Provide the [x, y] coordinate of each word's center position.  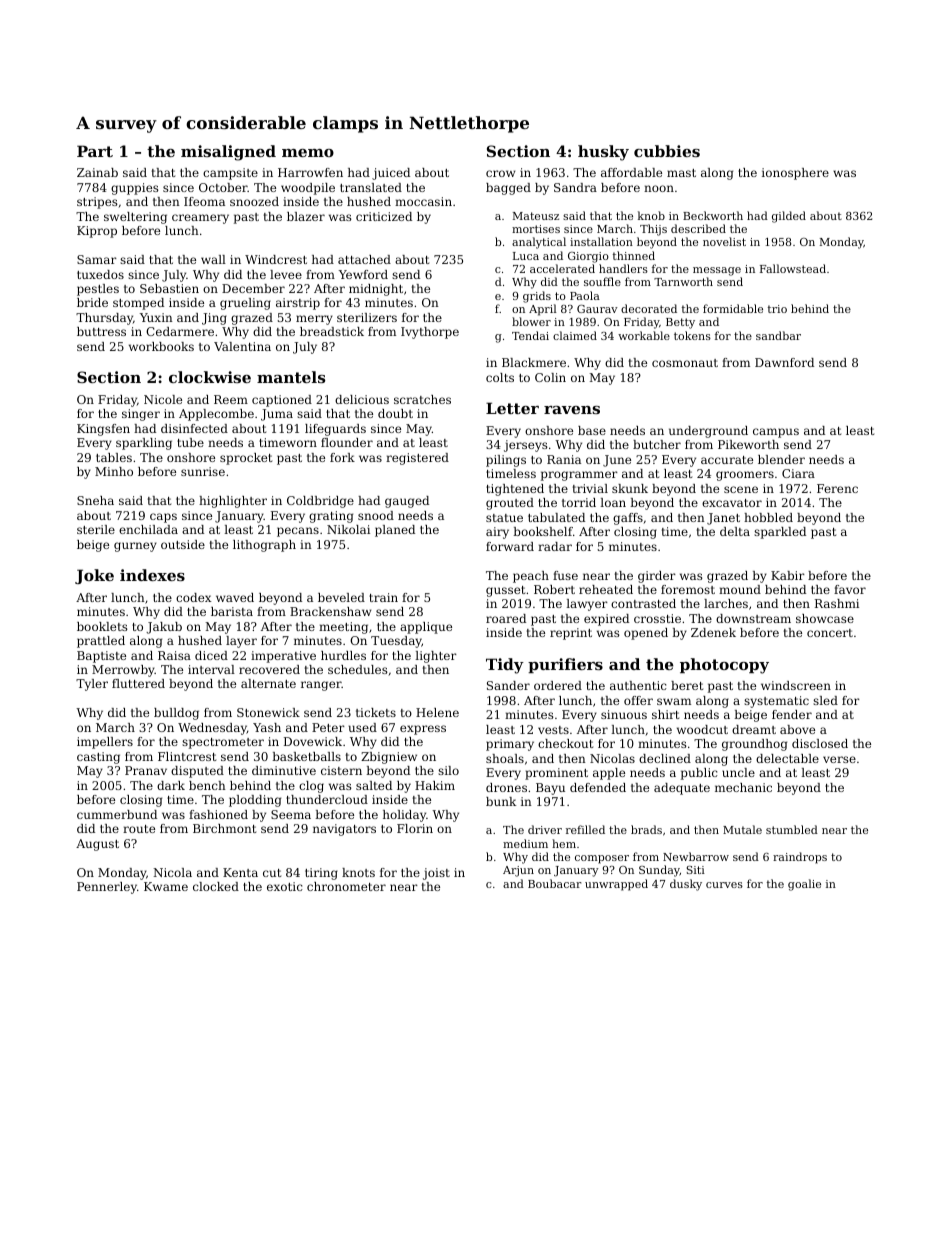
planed [395, 531]
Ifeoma [204, 201]
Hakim [435, 785]
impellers [105, 743]
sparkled [780, 533]
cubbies [667, 151]
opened [646, 634]
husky [603, 153]
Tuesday [396, 642]
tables [114, 457]
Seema [291, 814]
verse [839, 759]
